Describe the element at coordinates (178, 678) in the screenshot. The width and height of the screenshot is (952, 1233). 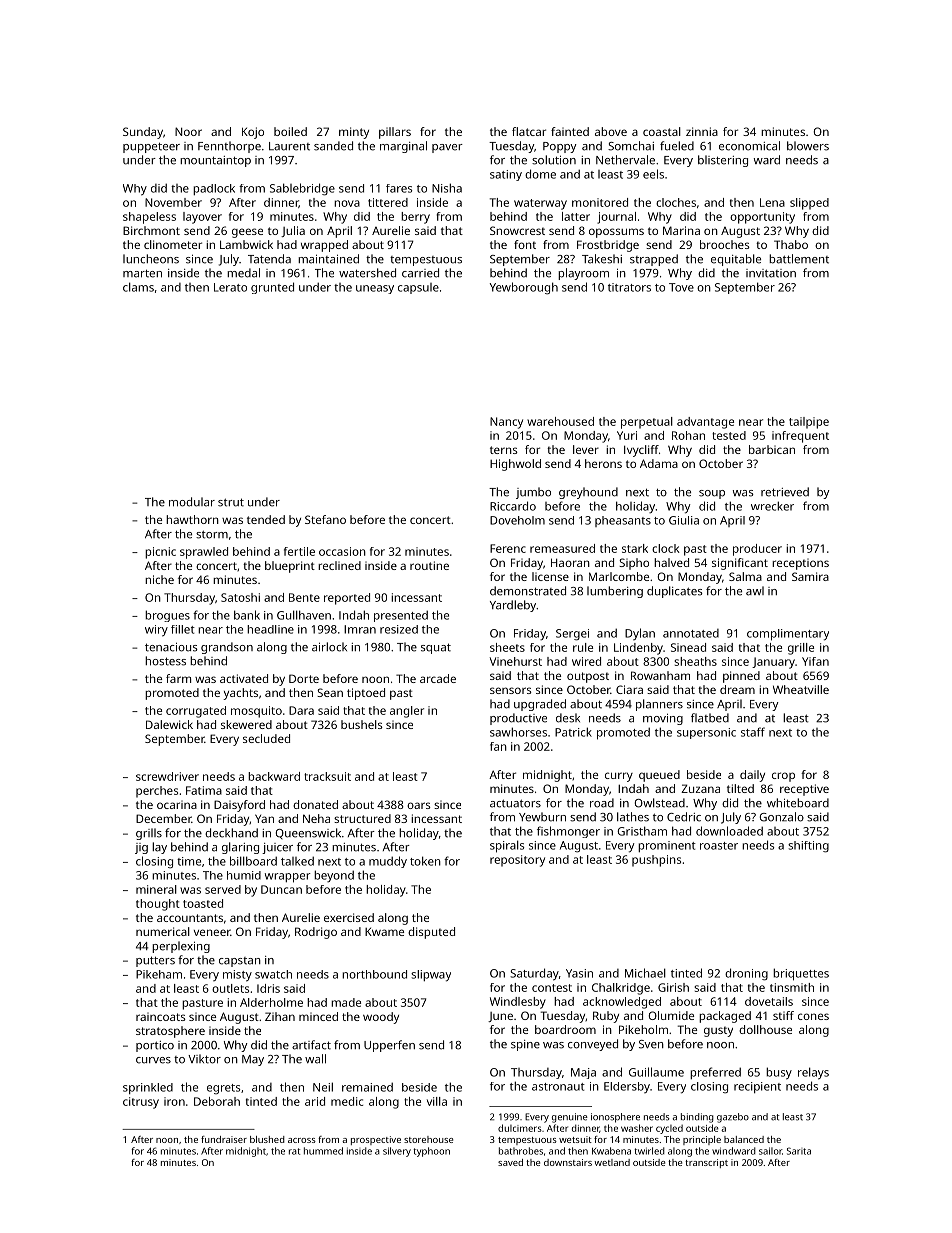
I see `farm` at that location.
